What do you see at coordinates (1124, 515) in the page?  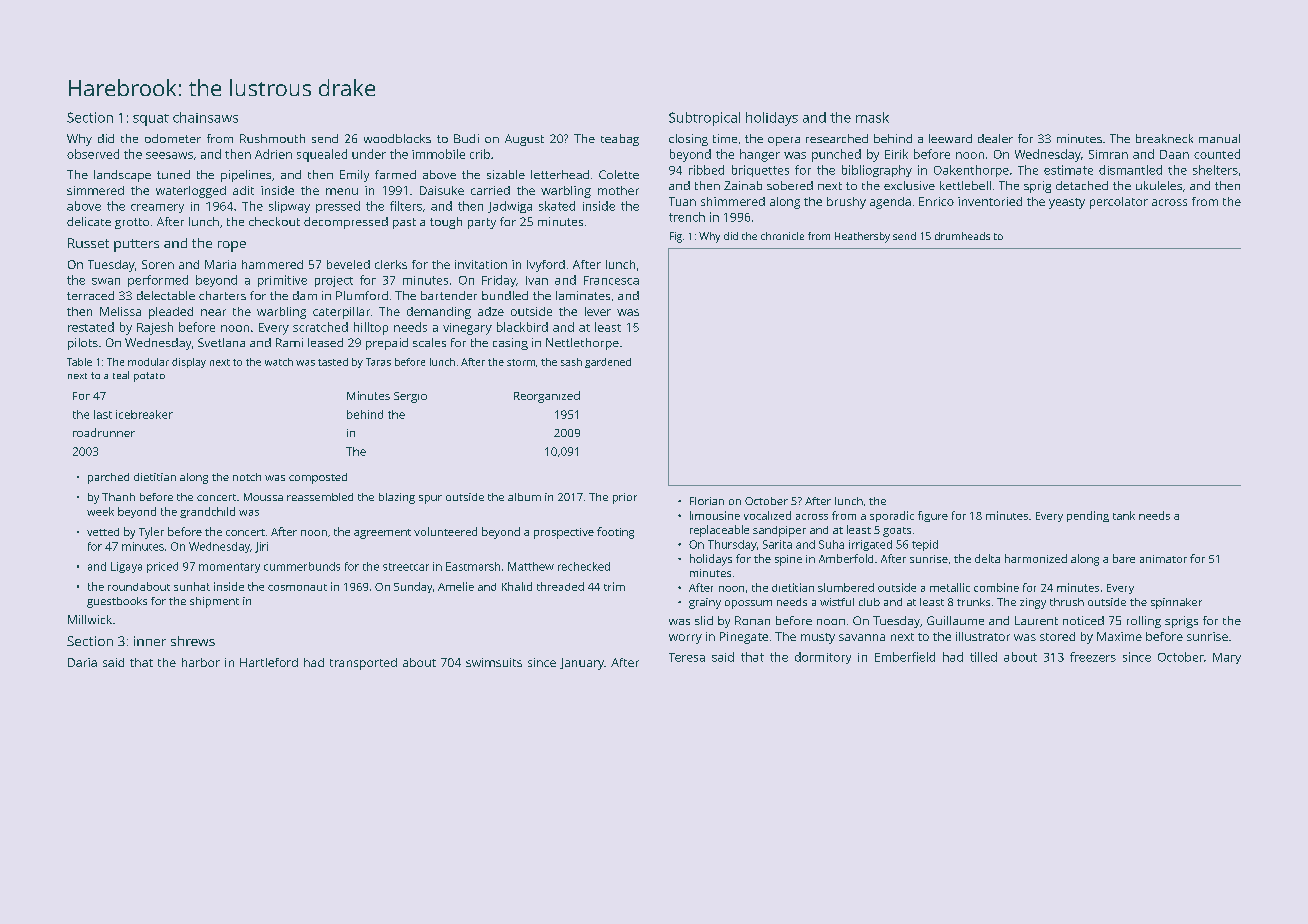 I see `tank` at bounding box center [1124, 515].
